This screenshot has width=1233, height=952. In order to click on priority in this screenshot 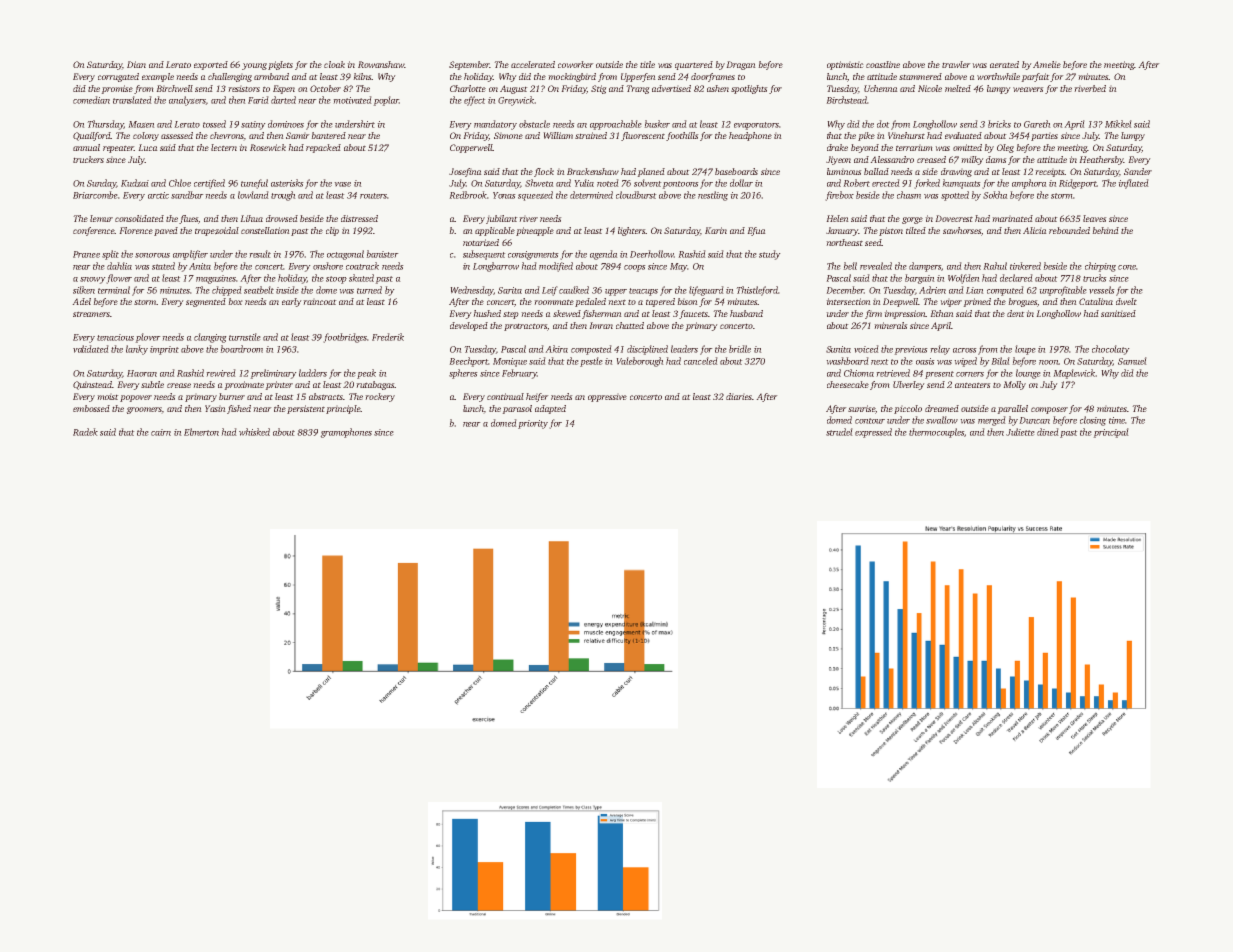, I will do `click(533, 424)`.
